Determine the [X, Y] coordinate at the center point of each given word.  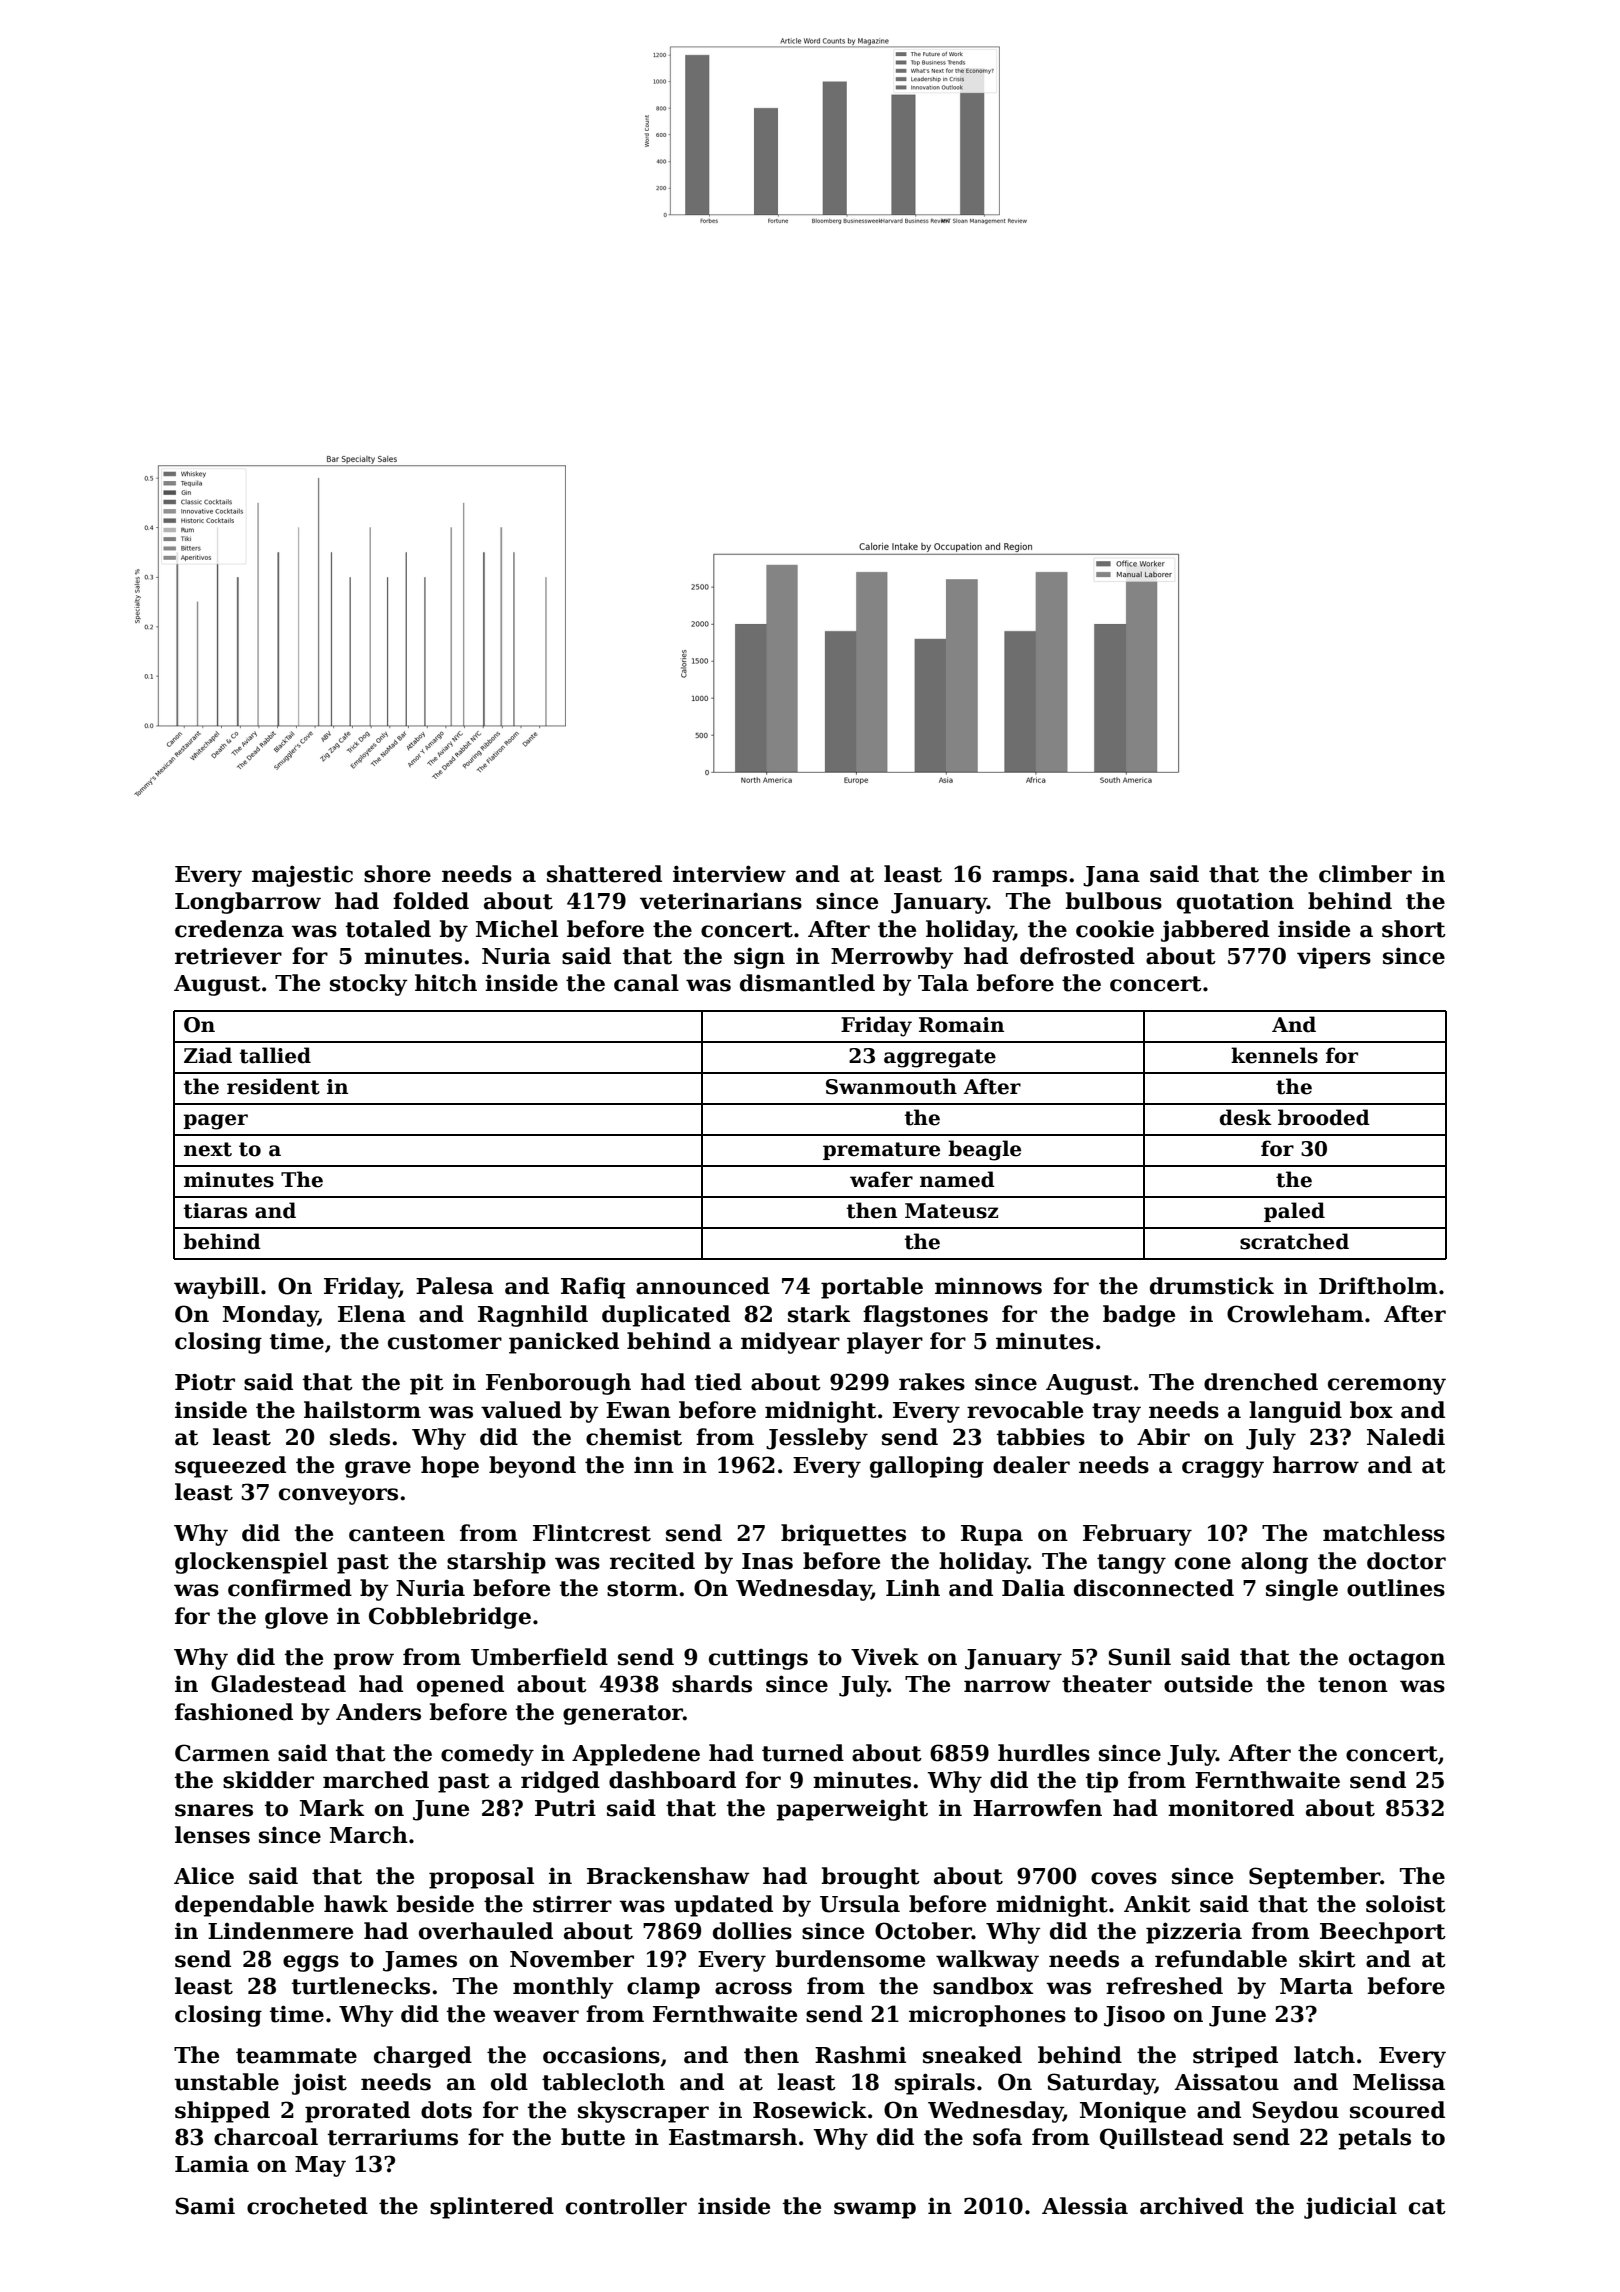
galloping [927, 1467]
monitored [1231, 1808]
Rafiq [593, 1288]
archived [1192, 2206]
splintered [492, 2208]
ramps [1029, 878]
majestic [302, 876]
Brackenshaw [668, 1876]
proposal [481, 1878]
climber [1365, 874]
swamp [875, 2210]
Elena [372, 1314]
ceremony [1387, 1386]
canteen [397, 1534]
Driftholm [1378, 1286]
